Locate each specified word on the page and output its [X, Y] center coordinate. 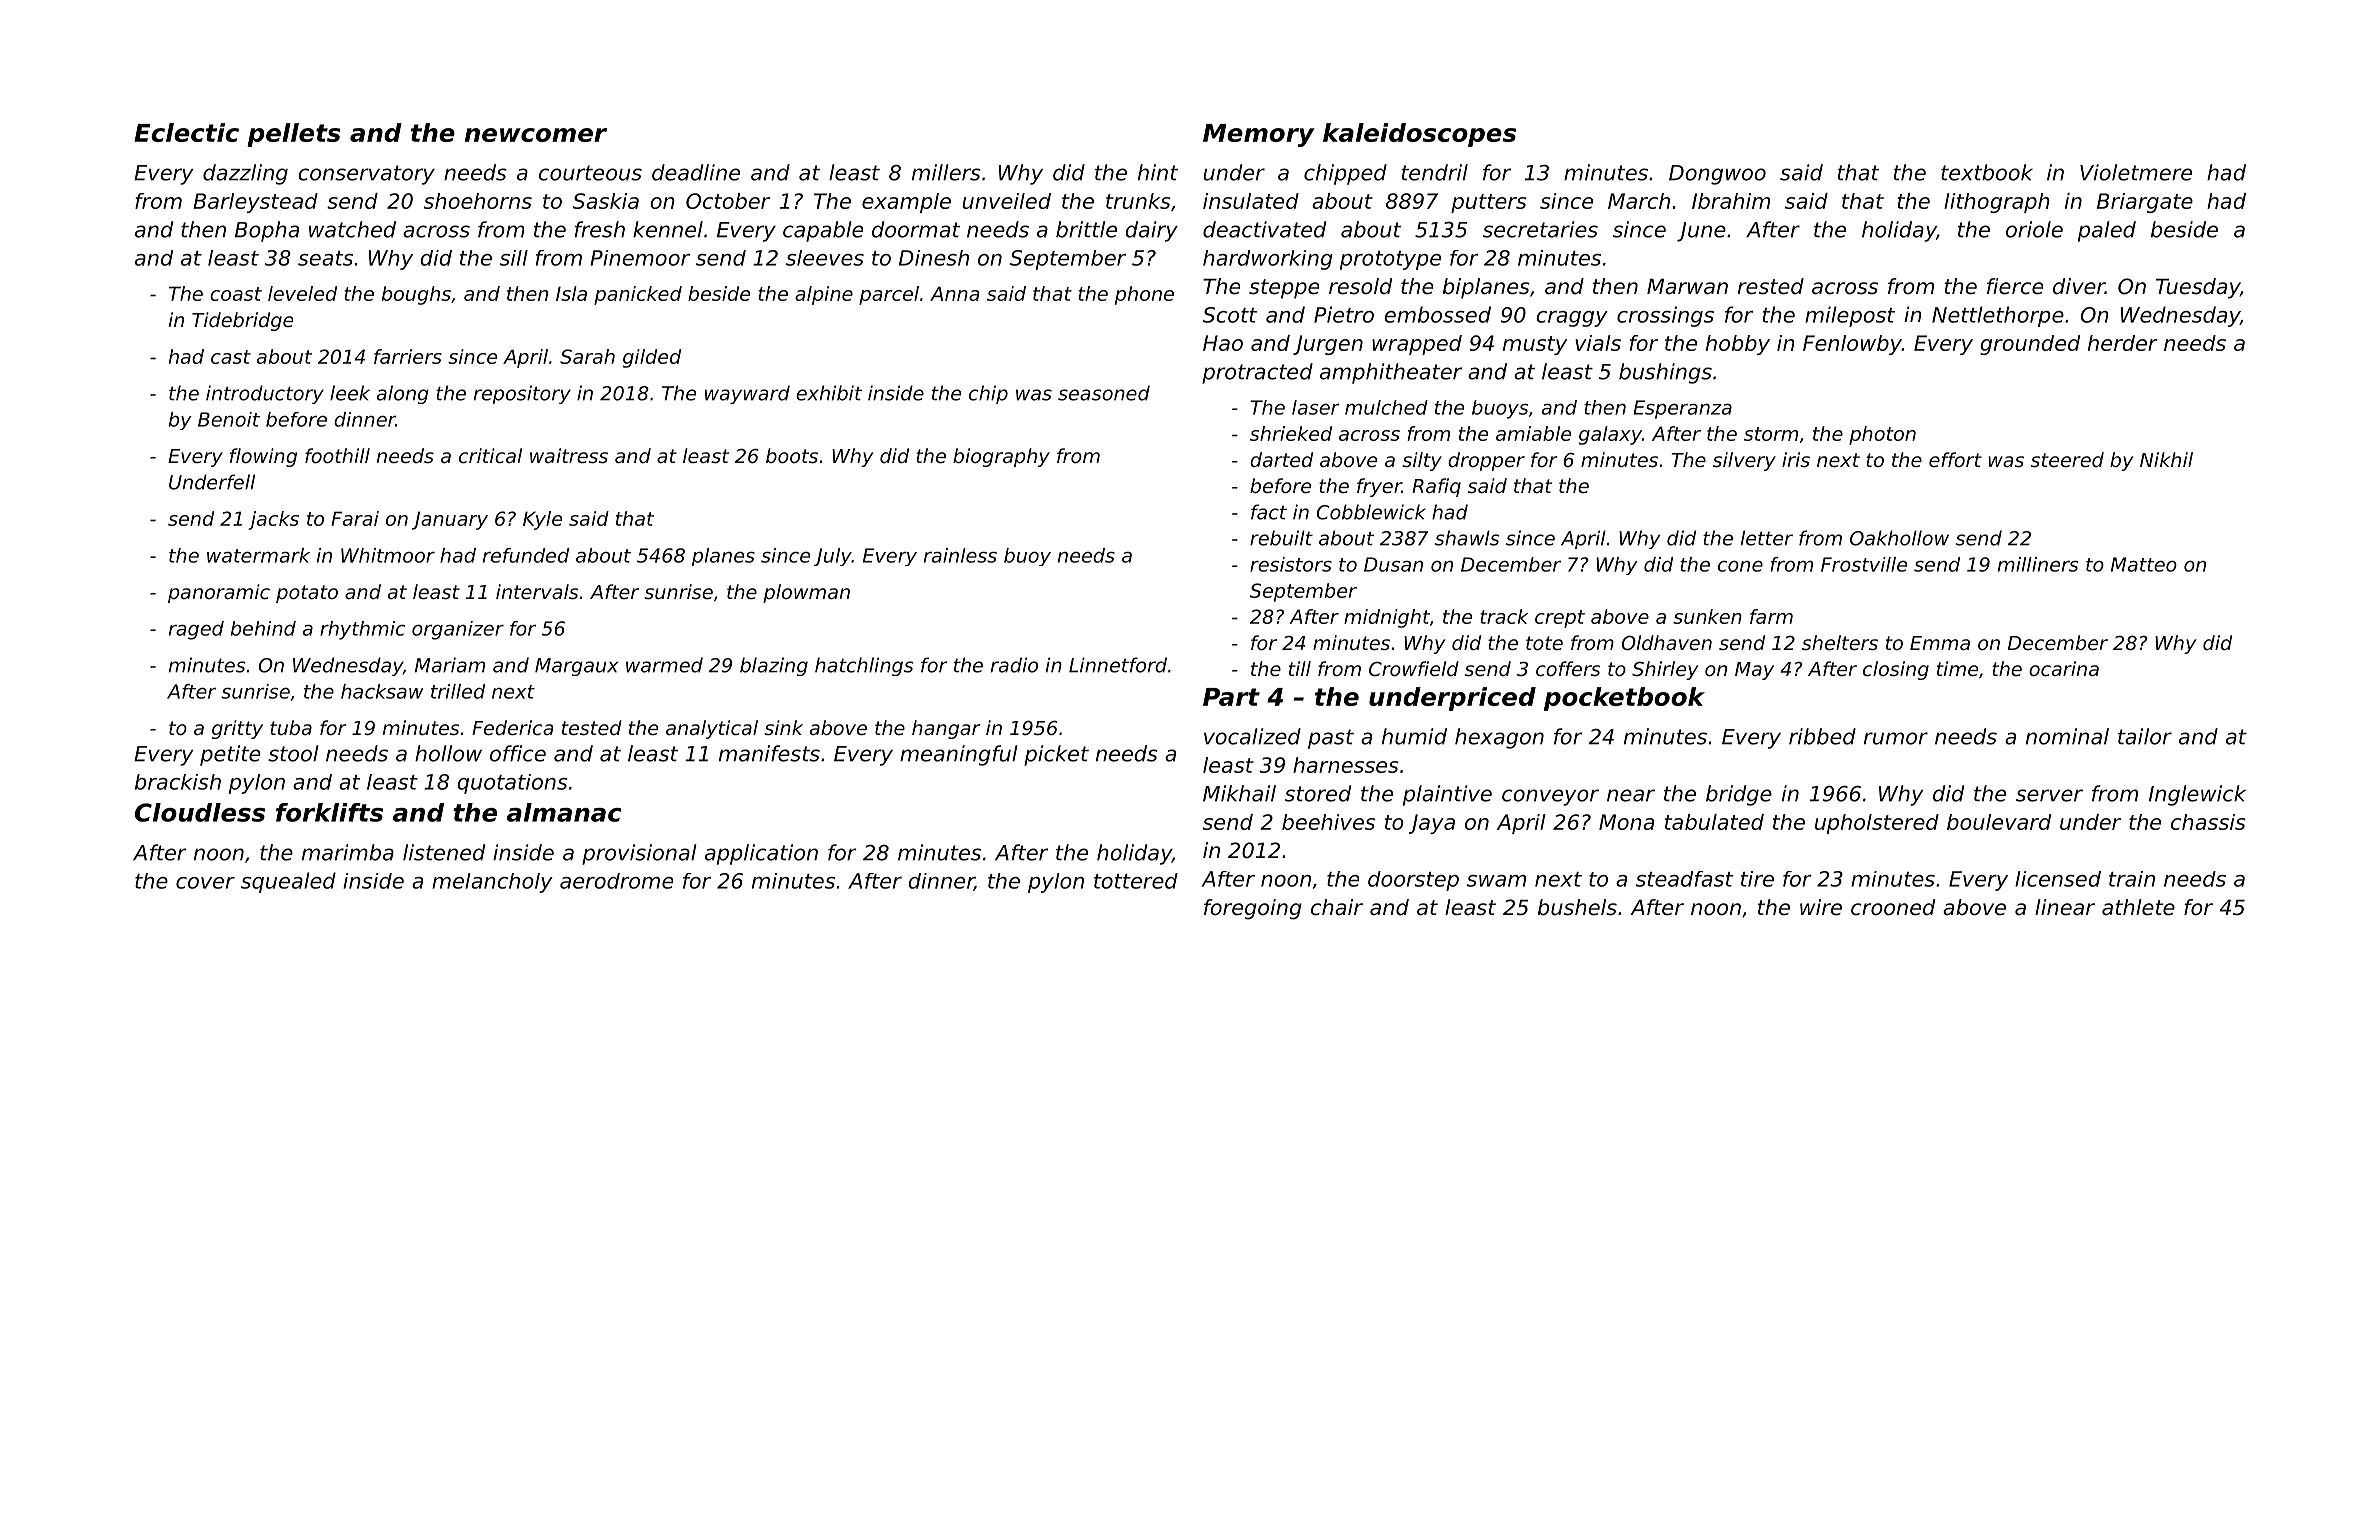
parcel [889, 295]
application [761, 854]
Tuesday [2198, 288]
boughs [416, 295]
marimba [348, 852]
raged [196, 630]
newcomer [536, 135]
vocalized [1252, 736]
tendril [1434, 172]
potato [307, 594]
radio [1014, 665]
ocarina [2064, 668]
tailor [2145, 736]
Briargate [2145, 203]
